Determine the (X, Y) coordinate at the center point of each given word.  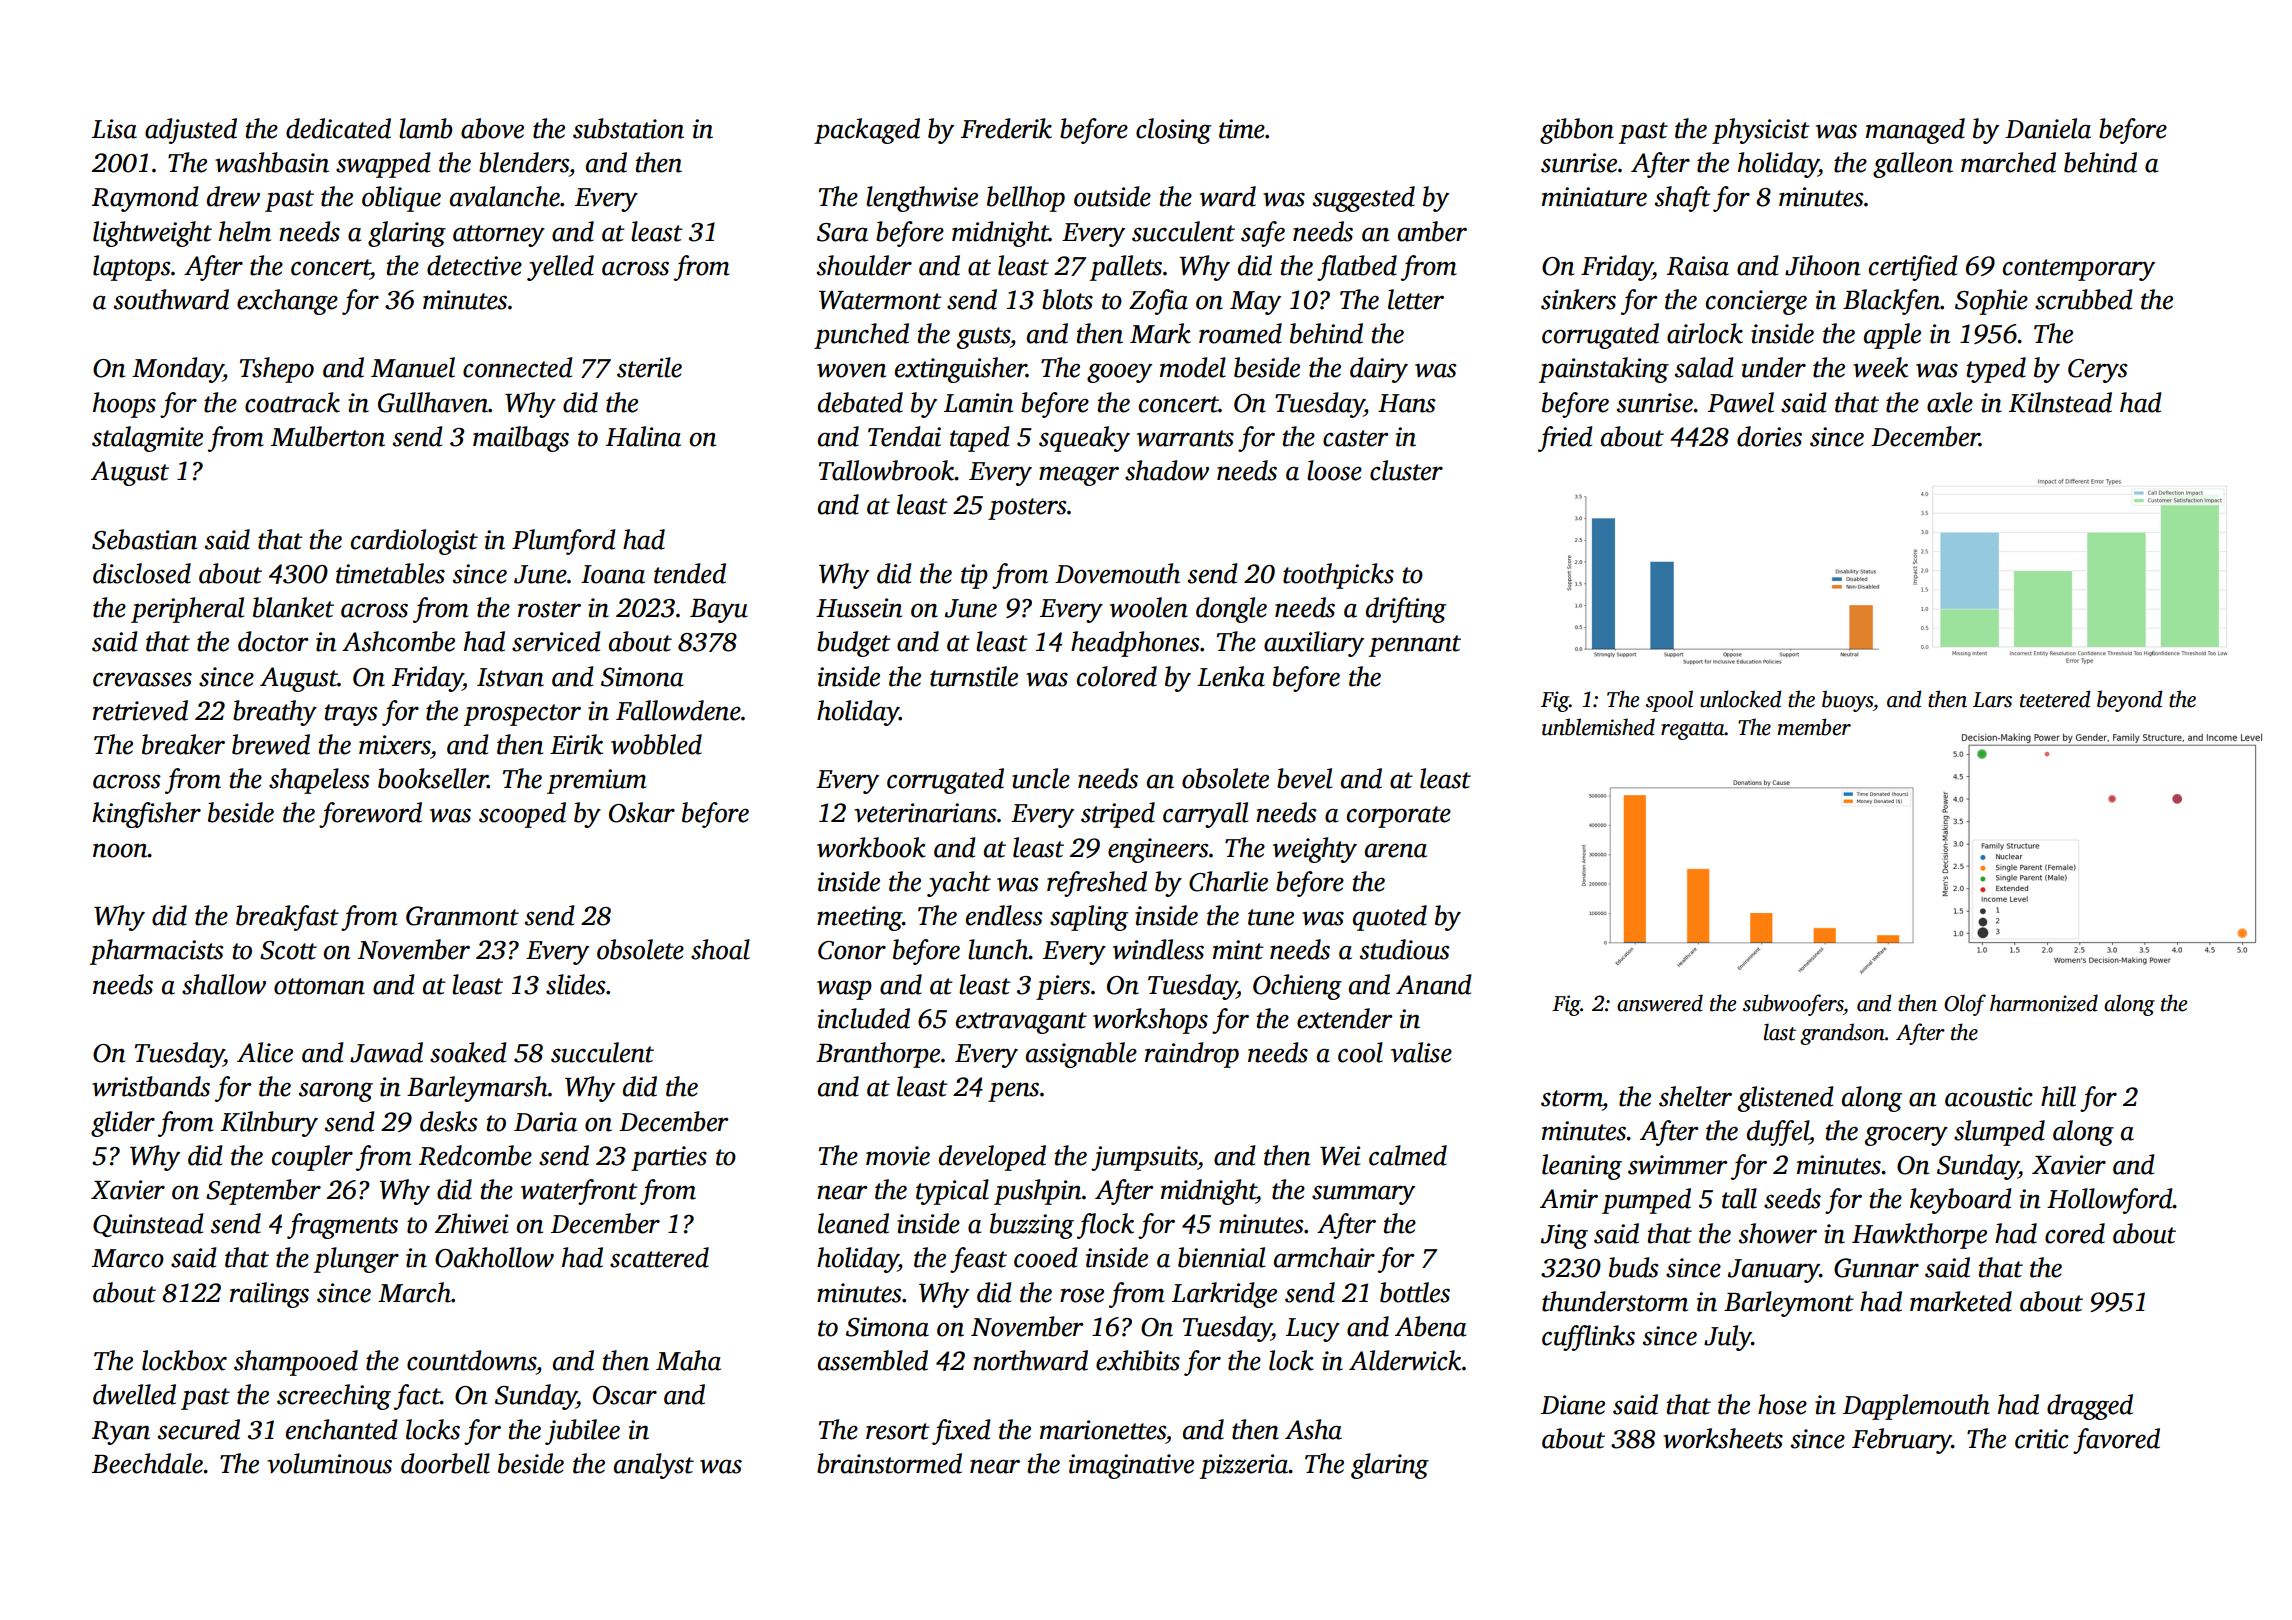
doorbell (445, 1463)
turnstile (974, 676)
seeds (1792, 1198)
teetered (2055, 699)
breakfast (287, 918)
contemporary (2079, 270)
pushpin (1037, 1192)
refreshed (1097, 884)
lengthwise (922, 199)
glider (123, 1124)
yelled (560, 268)
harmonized (2044, 1003)
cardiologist (414, 542)
